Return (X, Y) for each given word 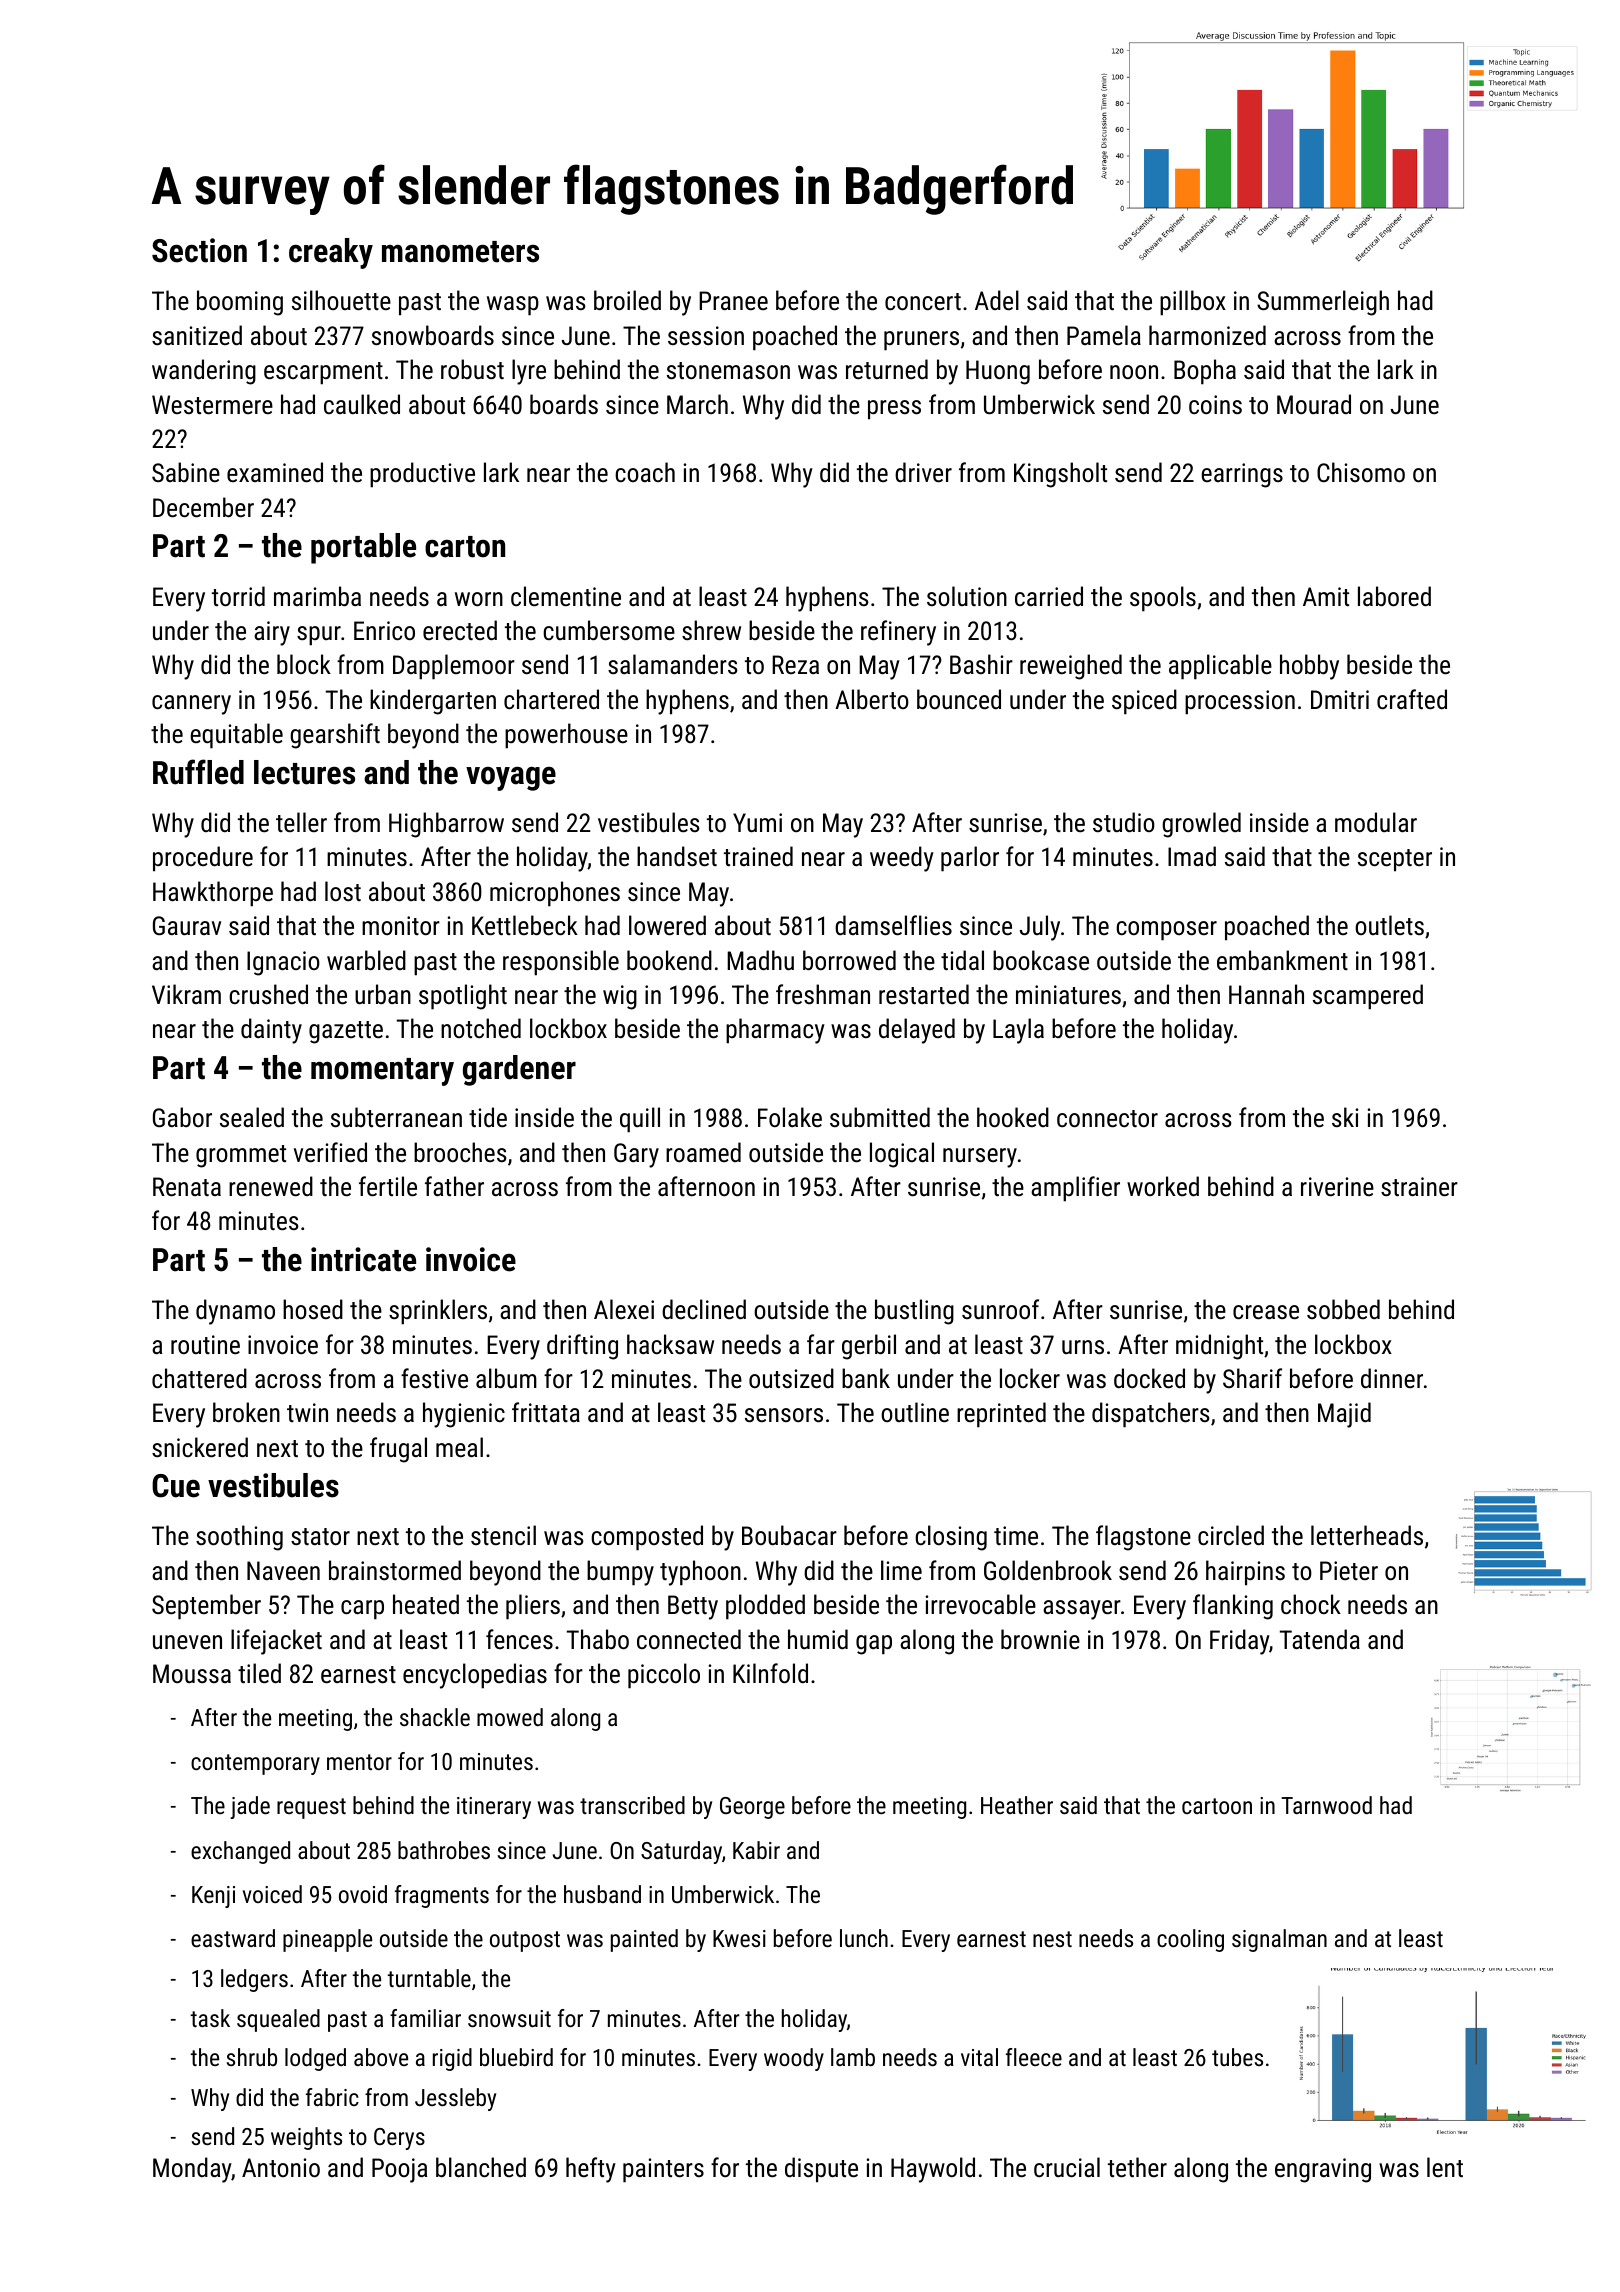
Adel (997, 300)
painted (644, 1940)
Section (199, 250)
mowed (510, 1717)
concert (923, 301)
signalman (1279, 1940)
